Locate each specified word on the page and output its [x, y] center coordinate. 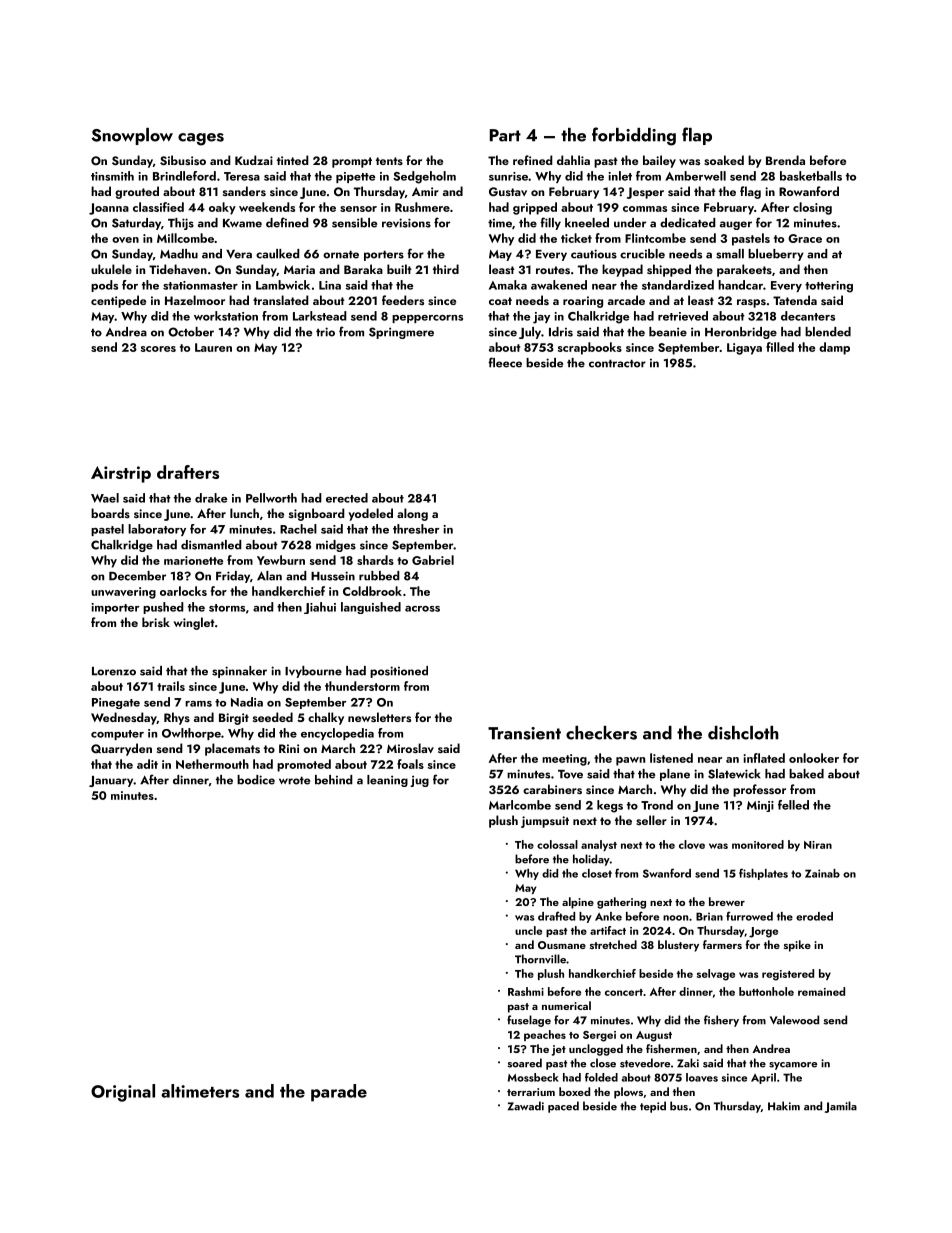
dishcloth [743, 733]
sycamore [793, 1066]
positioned [399, 672]
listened [671, 758]
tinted [293, 160]
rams [198, 704]
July [530, 333]
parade [339, 1093]
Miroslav [410, 748]
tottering [829, 287]
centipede [118, 301]
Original [123, 1093]
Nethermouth [212, 764]
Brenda [785, 160]
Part [505, 135]
